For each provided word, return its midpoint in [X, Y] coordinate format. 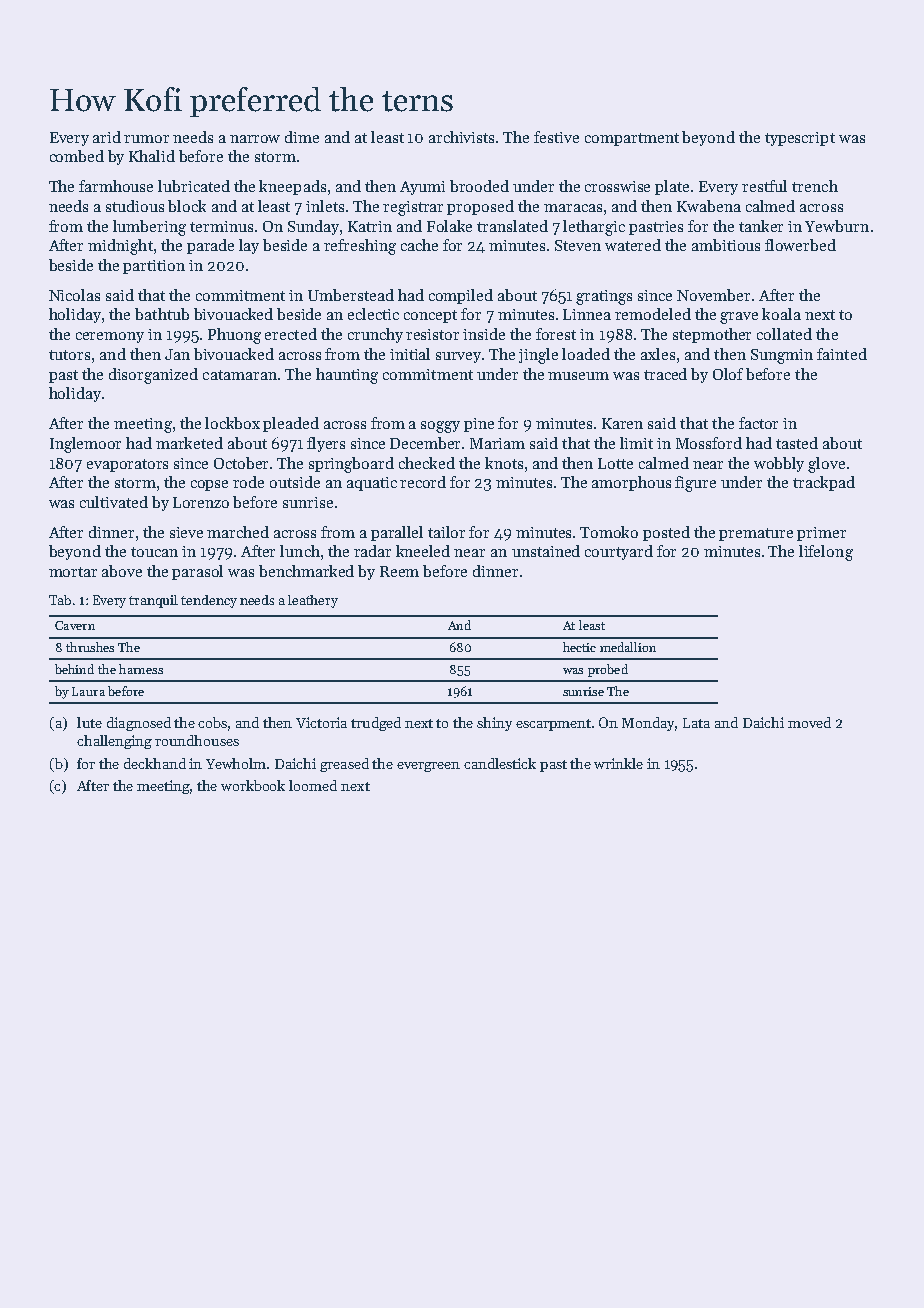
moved [809, 722]
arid [107, 137]
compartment [632, 139]
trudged [376, 724]
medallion [628, 647]
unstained [546, 551]
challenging [114, 742]
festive [556, 137]
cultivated [114, 502]
